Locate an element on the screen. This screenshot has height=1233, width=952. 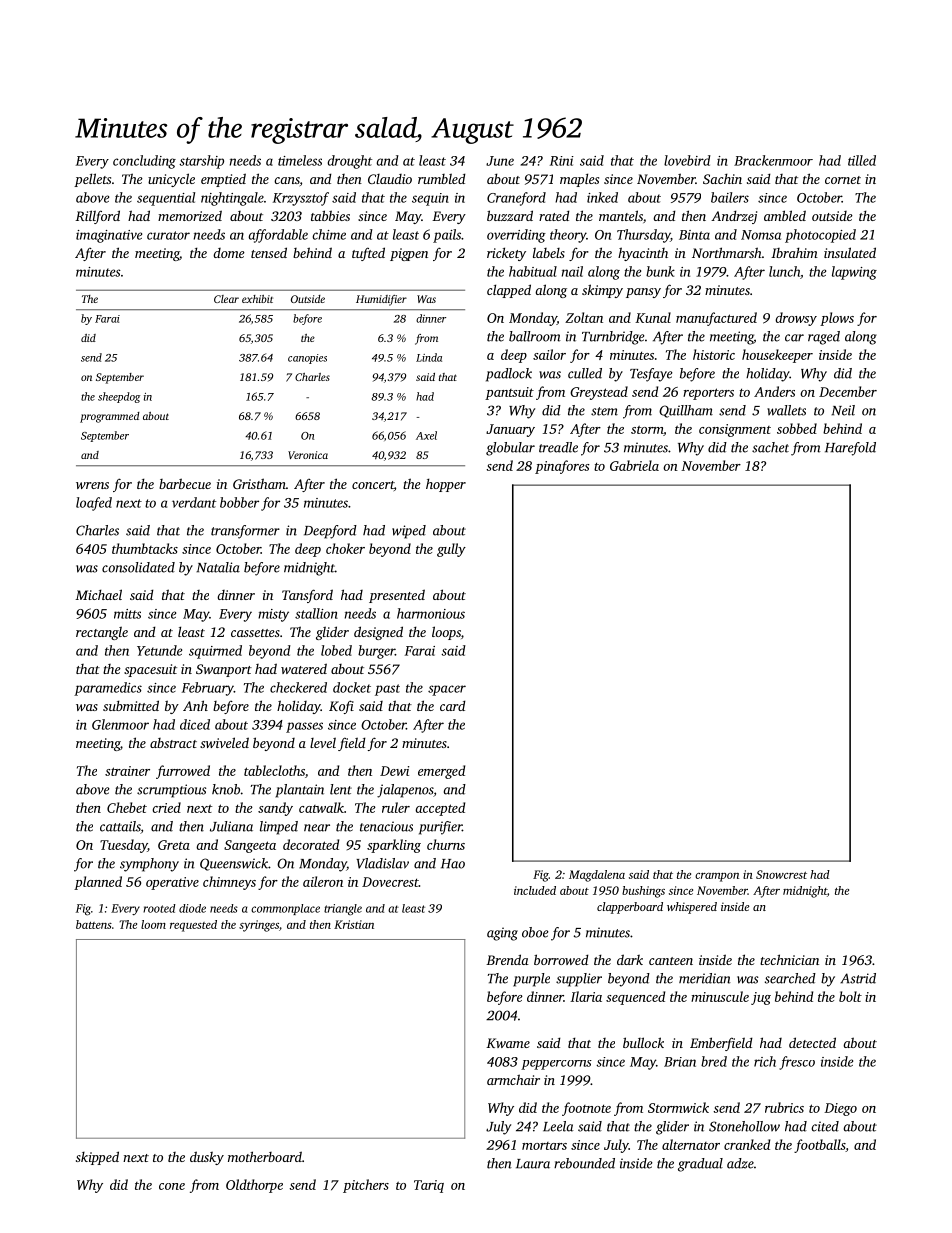
Gabriela is located at coordinates (634, 465).
